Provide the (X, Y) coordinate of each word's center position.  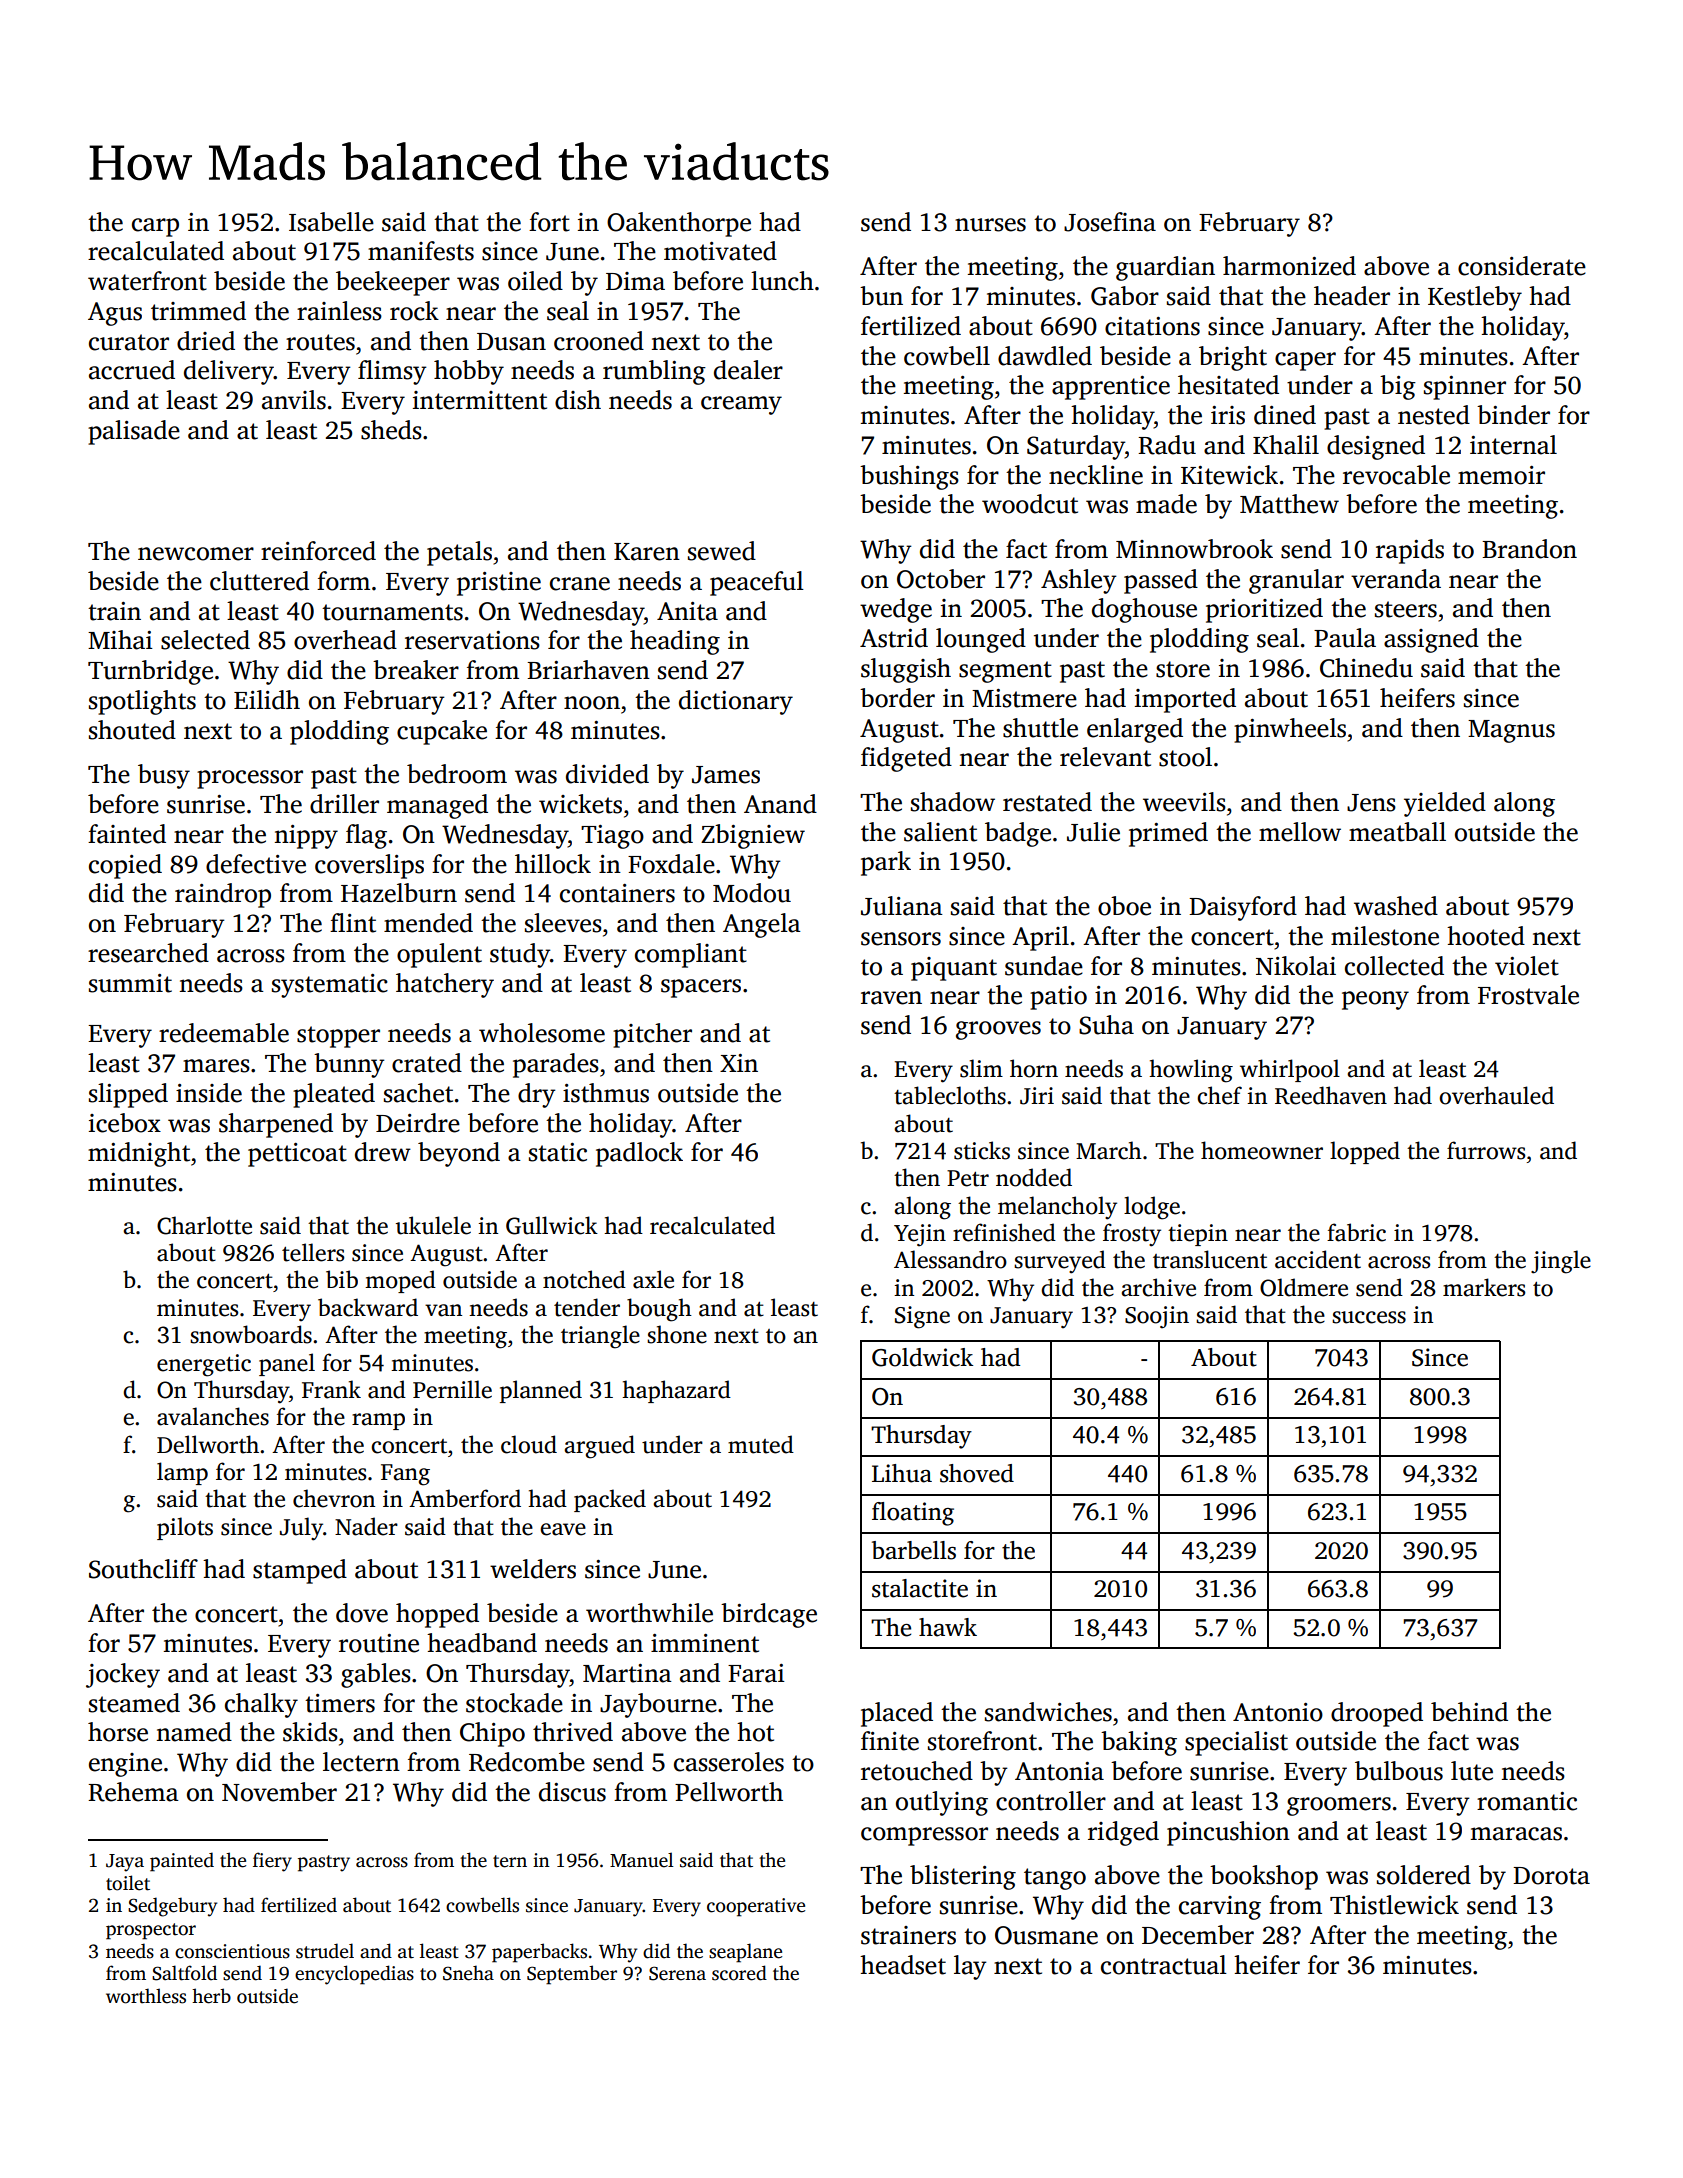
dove (362, 1613)
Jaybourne (658, 1705)
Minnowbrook (1194, 549)
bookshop (1264, 1877)
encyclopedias (354, 1975)
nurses (990, 225)
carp (155, 227)
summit (130, 983)
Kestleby (1475, 298)
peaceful (757, 583)
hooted (1486, 936)
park (886, 863)
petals (459, 553)
